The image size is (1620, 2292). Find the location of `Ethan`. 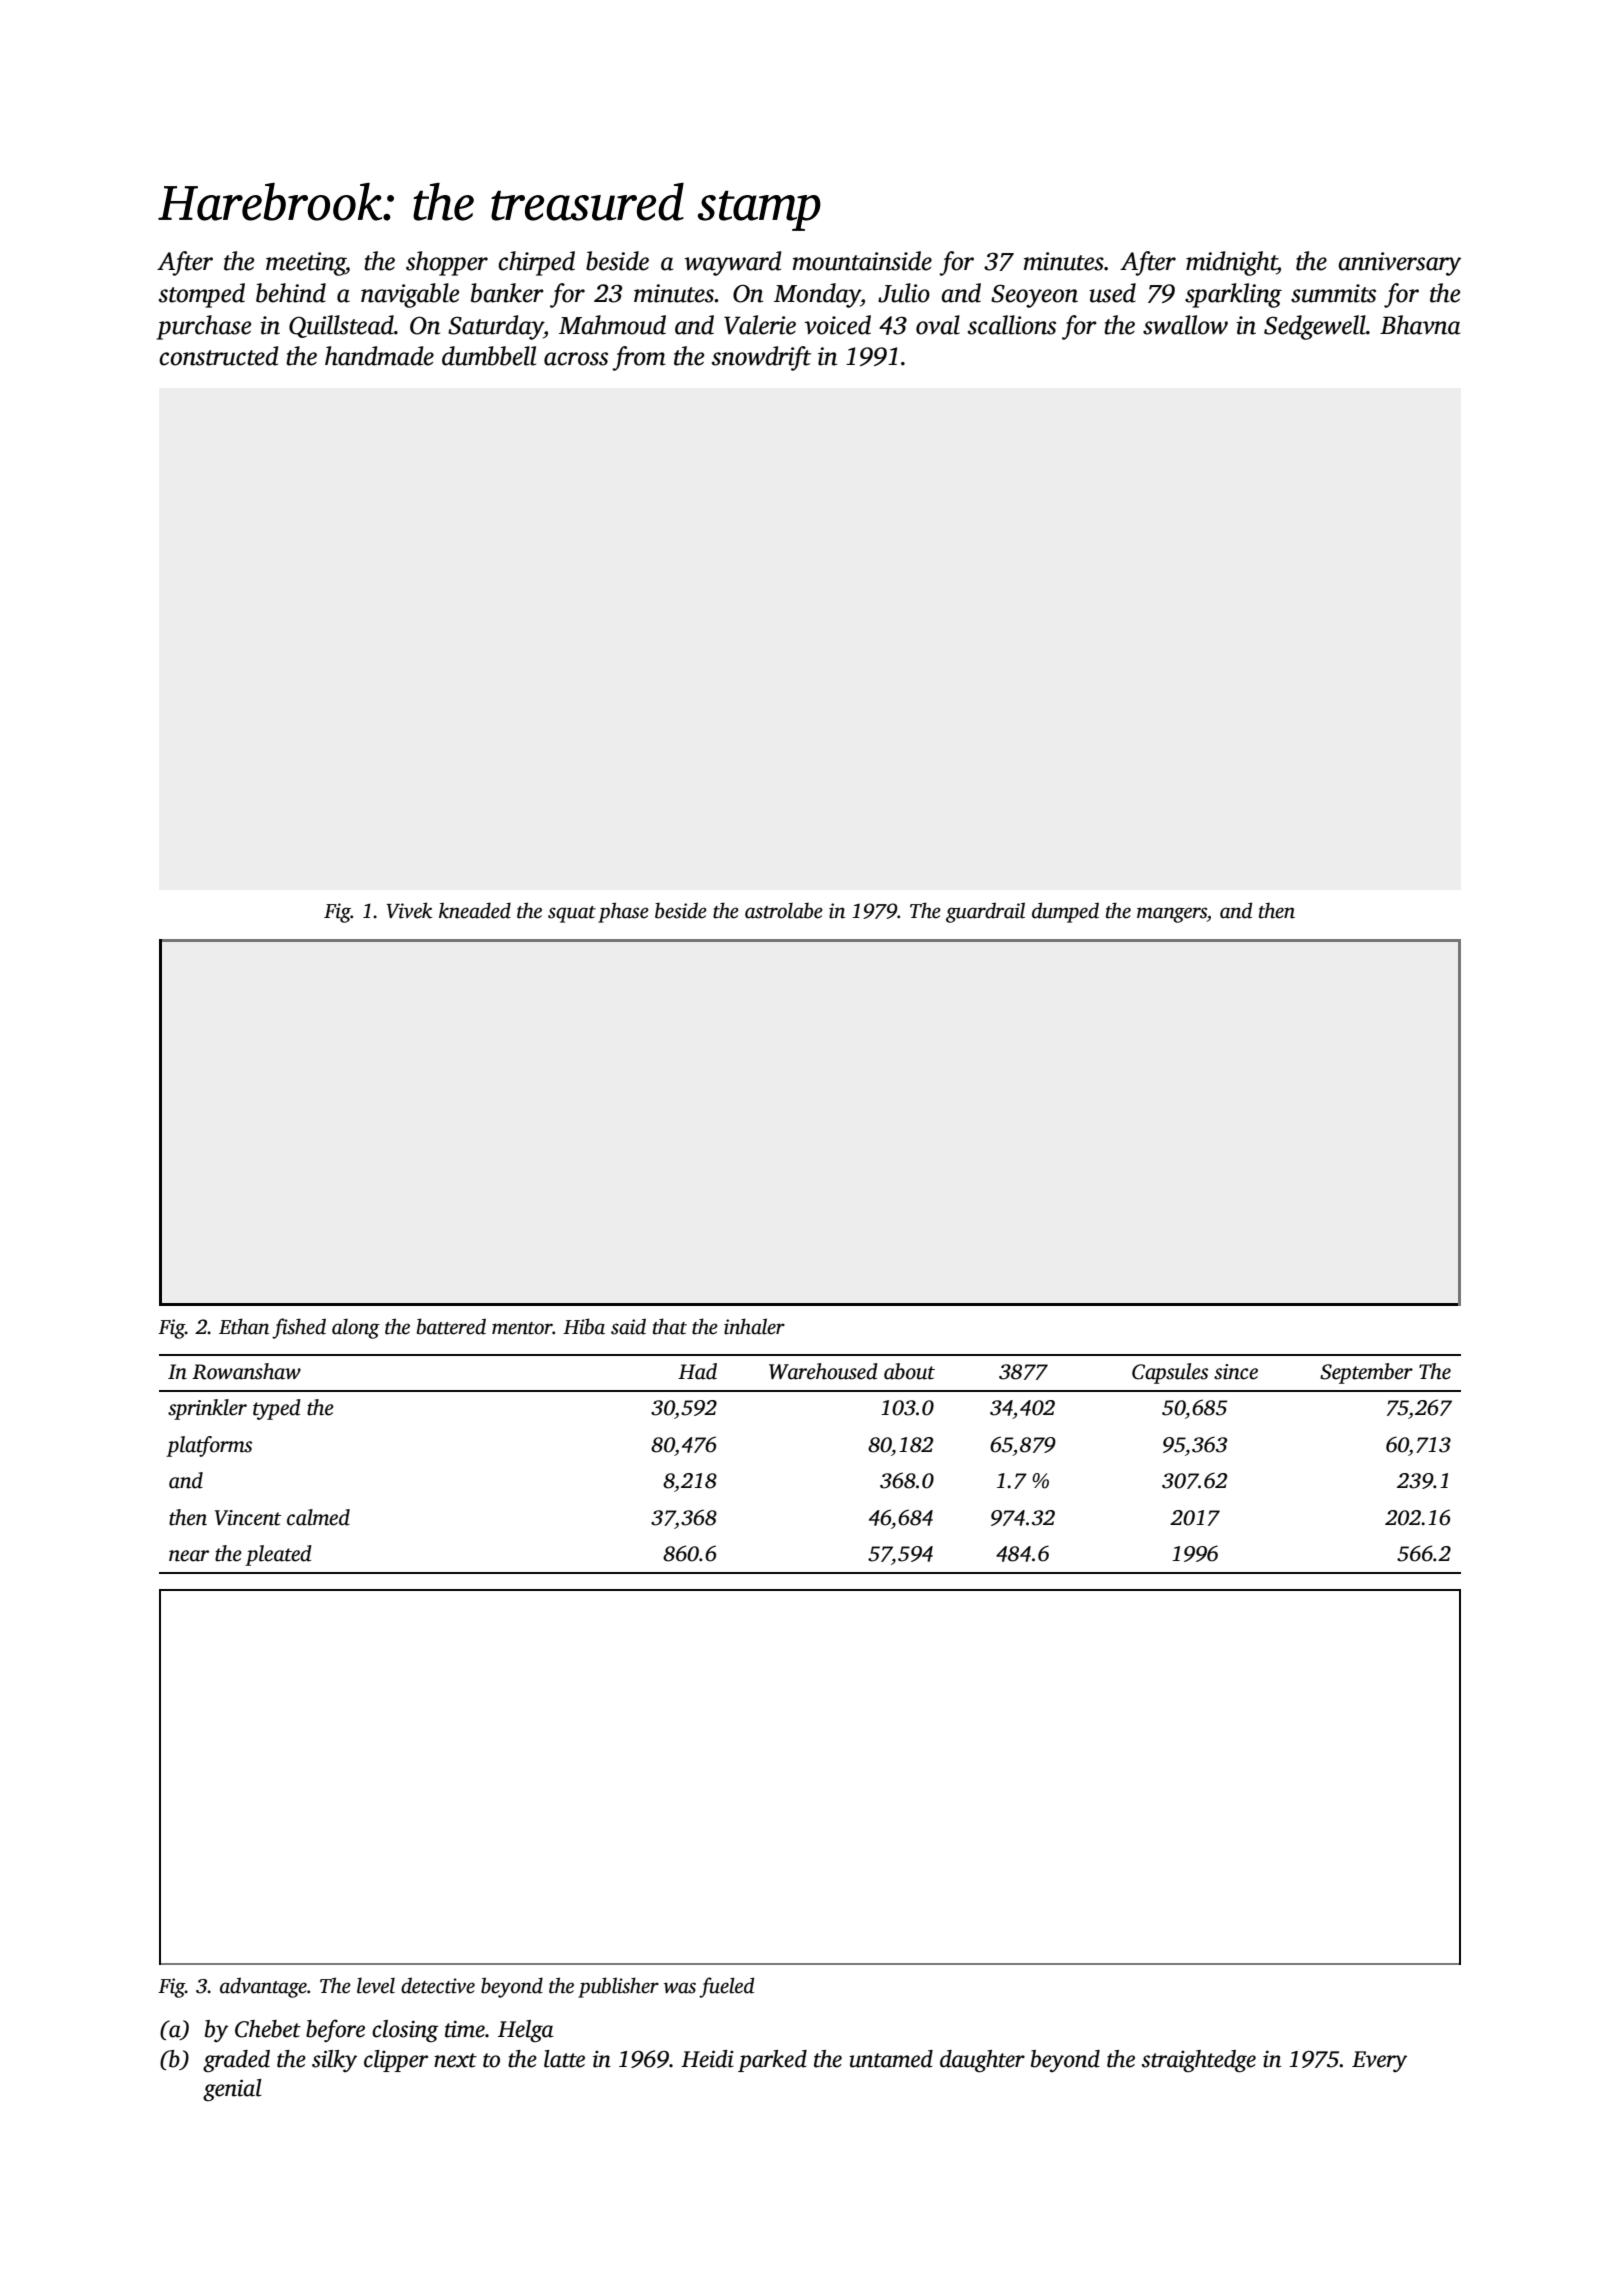

Ethan is located at coordinates (244, 1326).
